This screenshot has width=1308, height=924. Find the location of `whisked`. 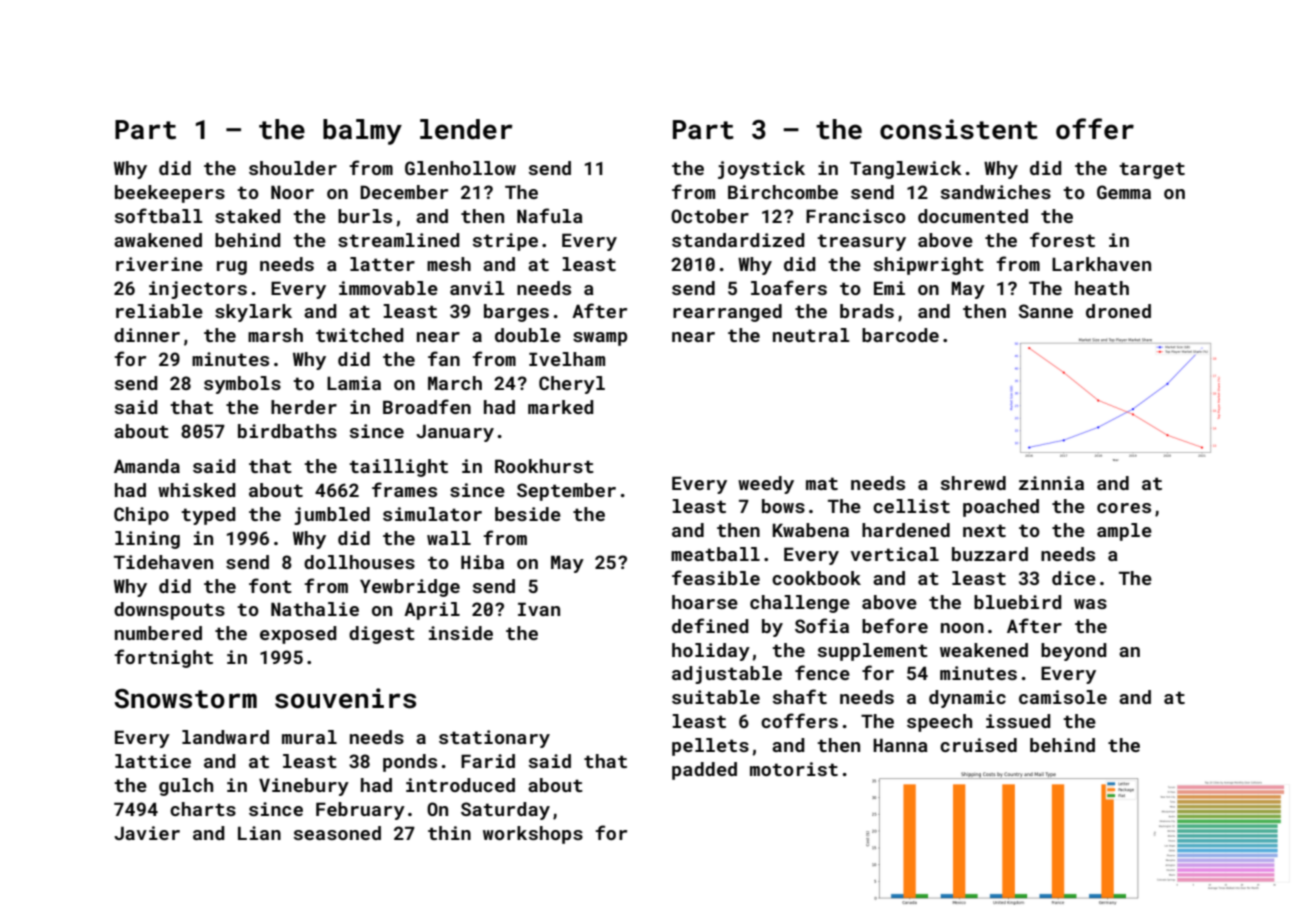

whisked is located at coordinates (197, 490).
